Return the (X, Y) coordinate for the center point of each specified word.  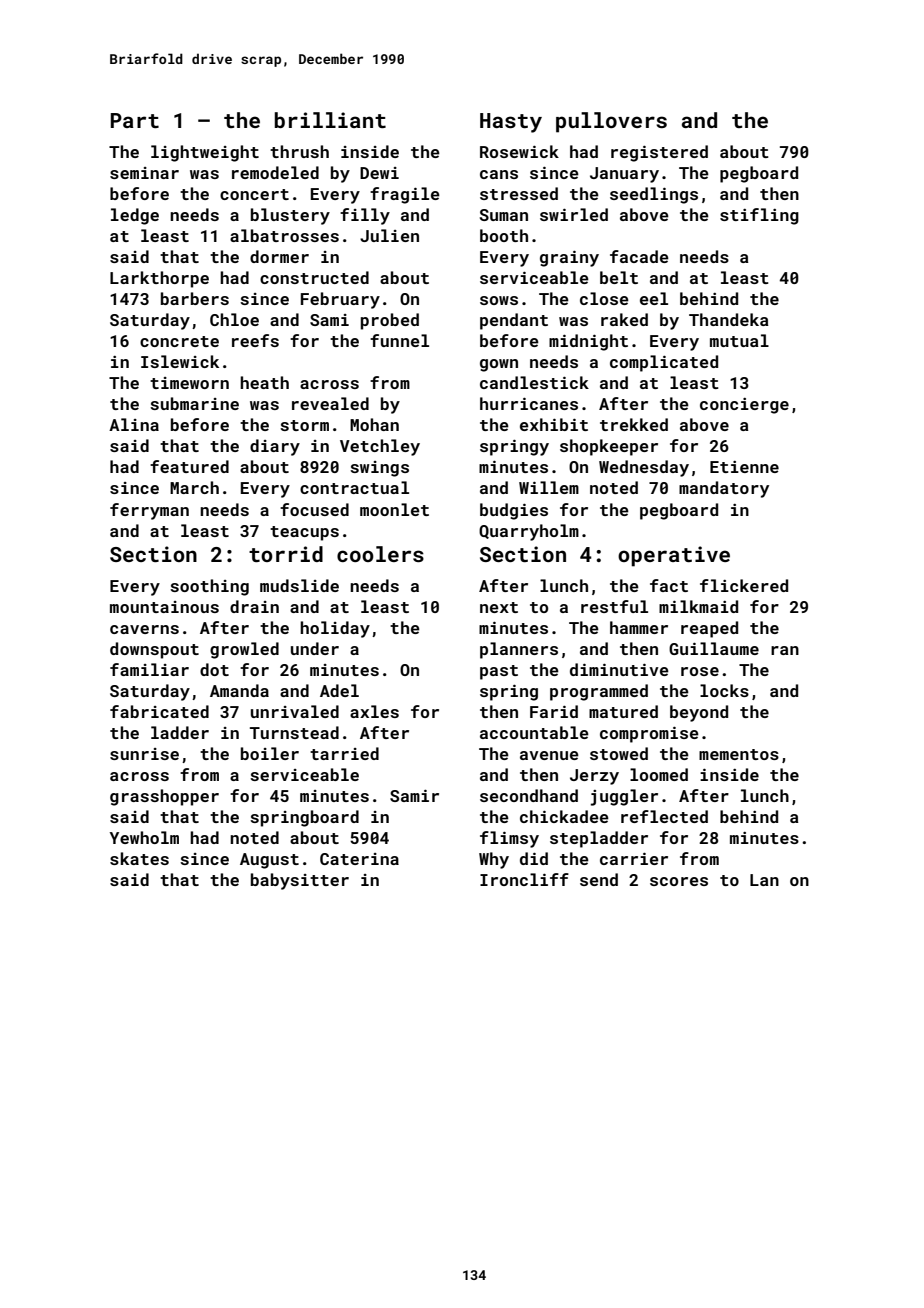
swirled (574, 214)
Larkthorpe (159, 279)
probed (390, 321)
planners (519, 650)
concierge (744, 406)
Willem (549, 487)
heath (264, 382)
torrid (286, 554)
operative (674, 556)
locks (724, 690)
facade (639, 256)
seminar (144, 173)
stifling (759, 216)
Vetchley (380, 447)
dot (214, 669)
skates (139, 858)
